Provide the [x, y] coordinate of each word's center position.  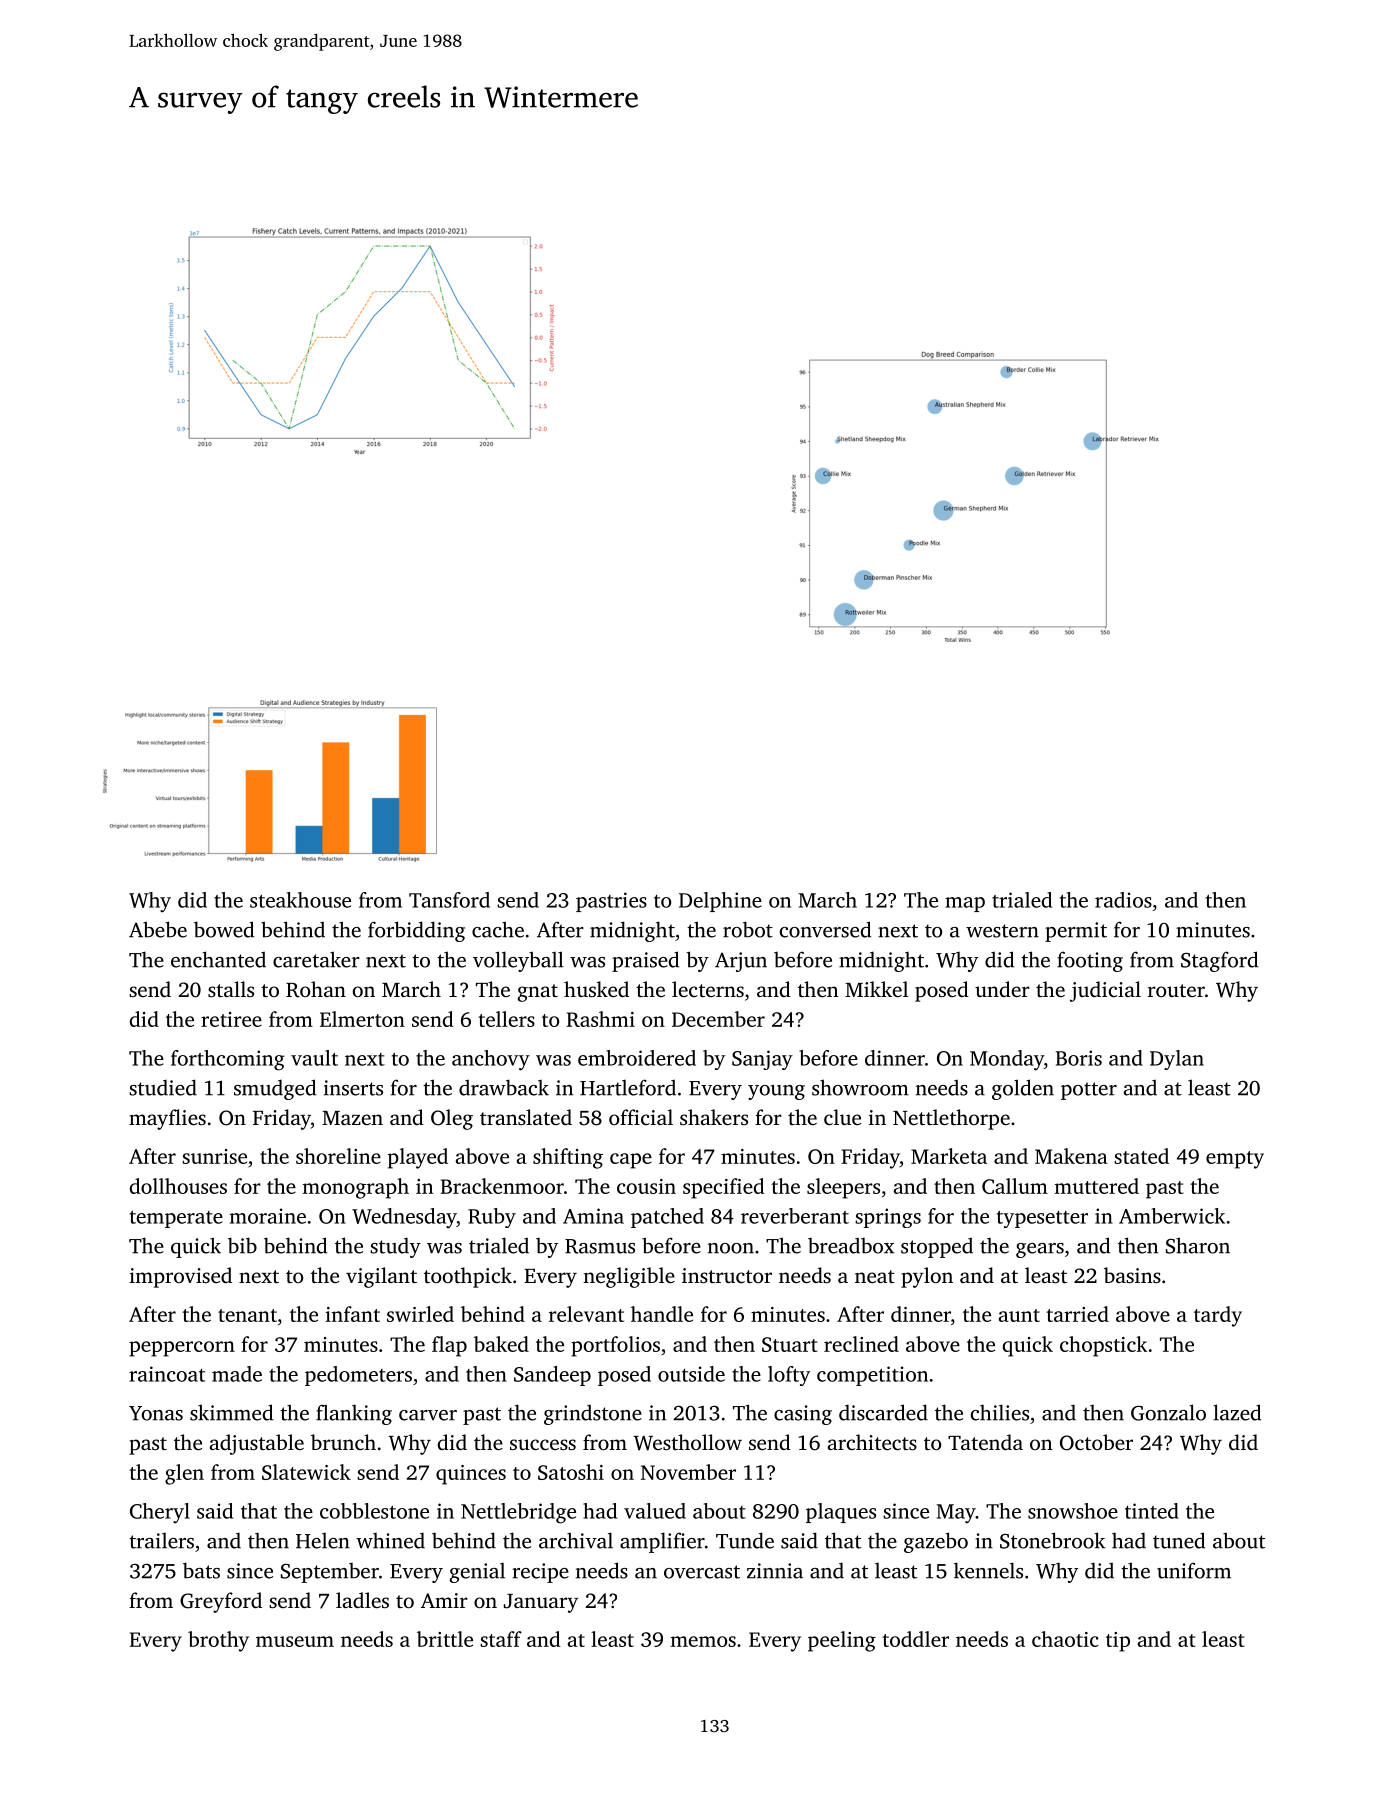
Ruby [492, 1218]
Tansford [449, 900]
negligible [629, 1277]
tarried [1077, 1314]
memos [703, 1641]
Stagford [1219, 961]
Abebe [158, 929]
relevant [586, 1314]
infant [353, 1314]
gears [1040, 1250]
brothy [218, 1641]
